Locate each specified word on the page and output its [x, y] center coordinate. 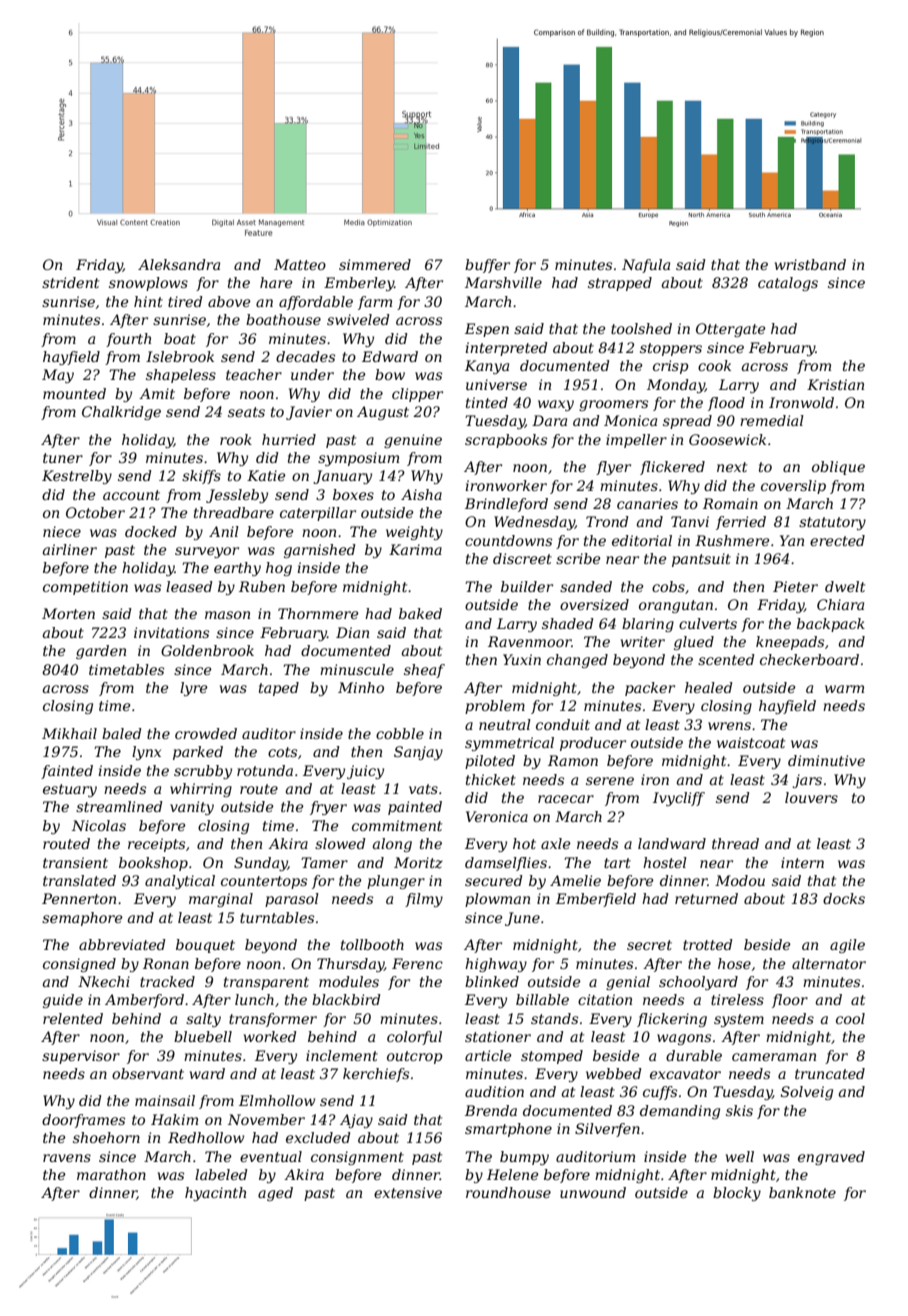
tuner [63, 458]
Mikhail [69, 733]
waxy [556, 405]
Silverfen [607, 1130]
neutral [505, 724]
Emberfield [596, 900]
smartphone [508, 1130]
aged [275, 1194]
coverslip [793, 487]
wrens [729, 726]
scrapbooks [506, 441]
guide [63, 1001]
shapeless [181, 376]
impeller [636, 441]
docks [844, 898]
